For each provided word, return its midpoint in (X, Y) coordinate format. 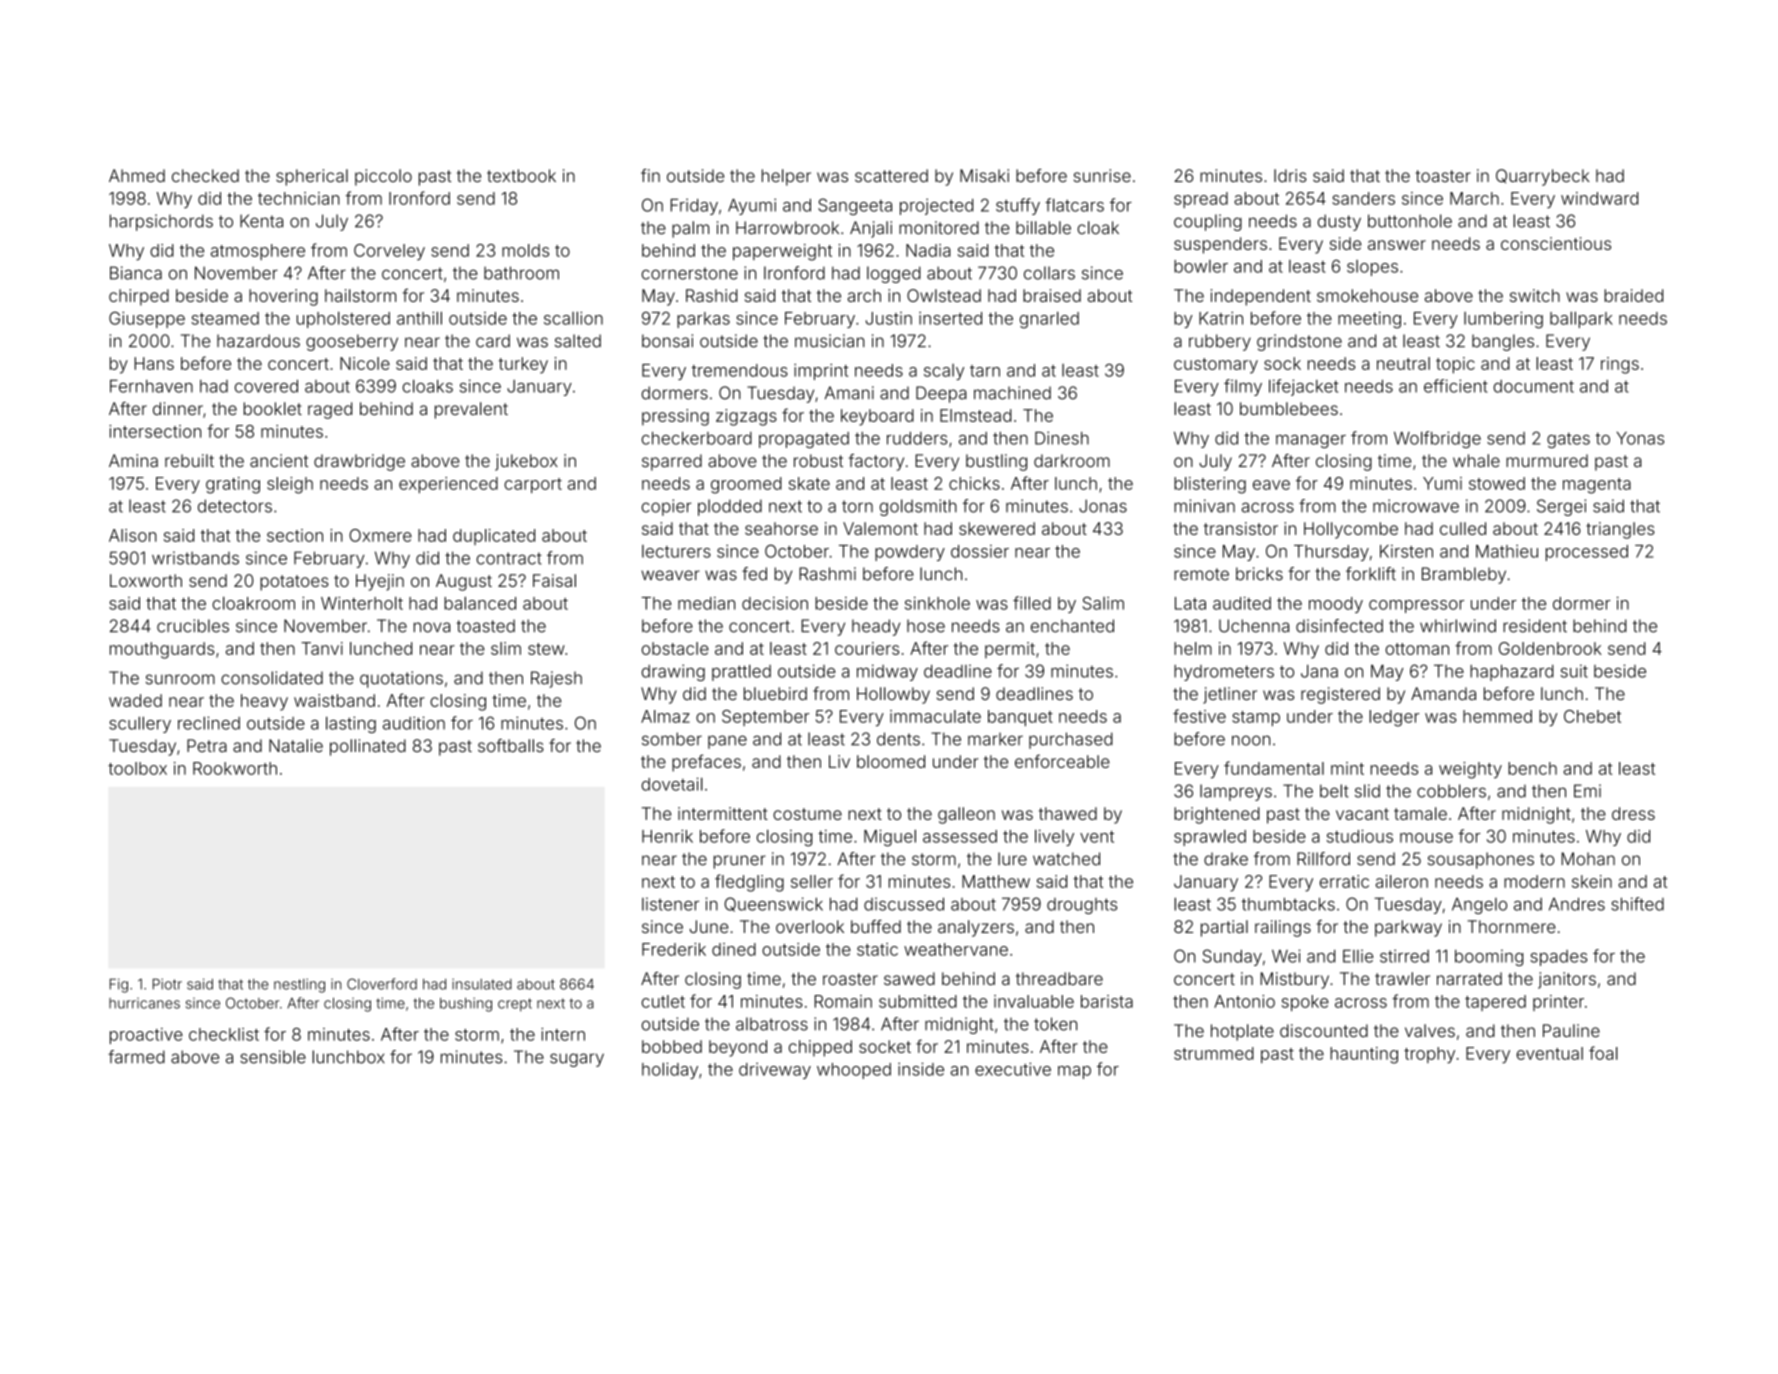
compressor (1416, 606)
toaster (1443, 176)
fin (650, 175)
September (765, 718)
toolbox (137, 768)
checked (205, 175)
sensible (273, 1057)
